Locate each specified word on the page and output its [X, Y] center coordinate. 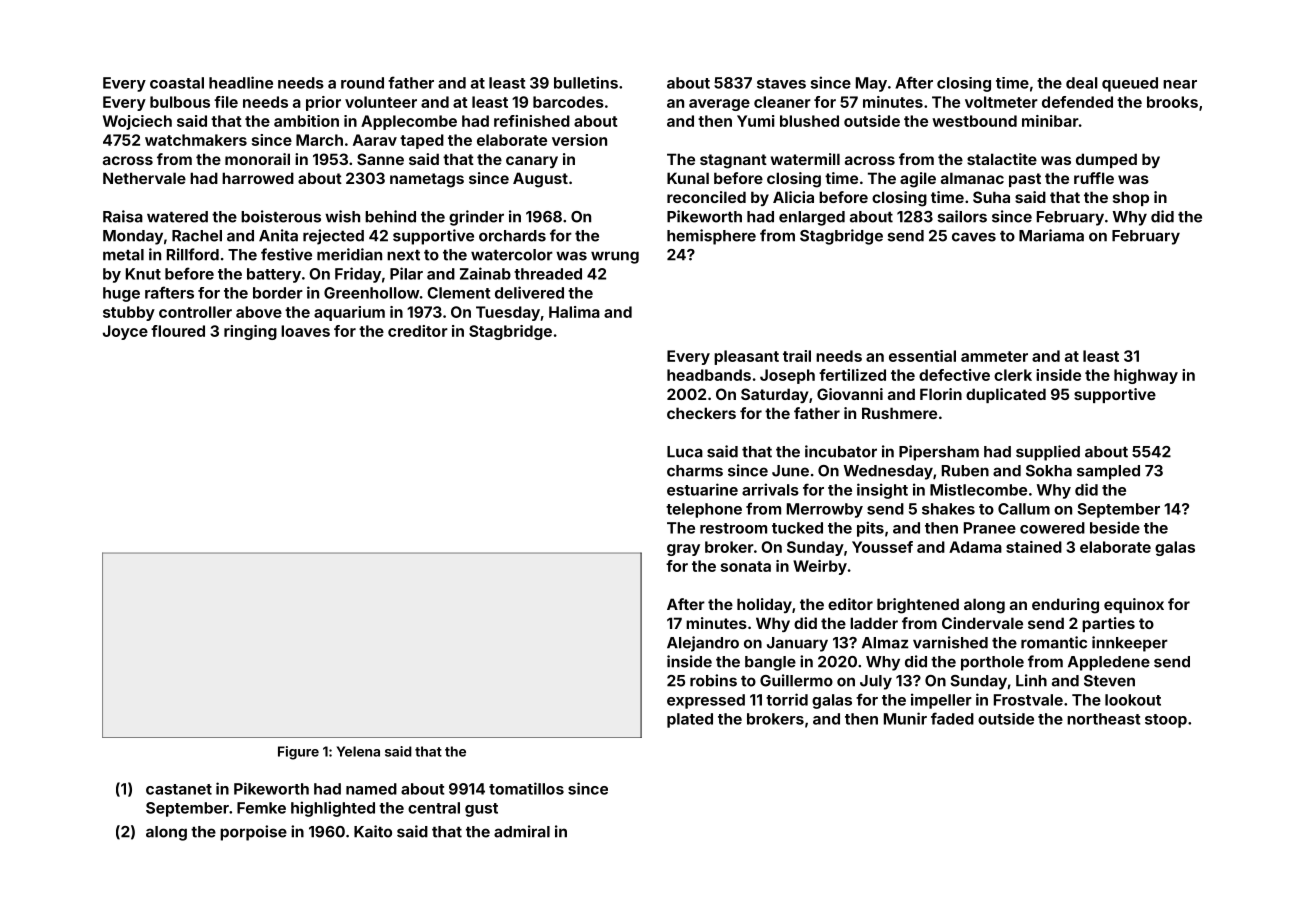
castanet [179, 789]
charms [695, 471]
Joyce [125, 332]
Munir [905, 718]
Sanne [380, 159]
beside [1115, 527]
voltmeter [1001, 102]
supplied [1048, 453]
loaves [305, 331]
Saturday [774, 395]
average [719, 105]
